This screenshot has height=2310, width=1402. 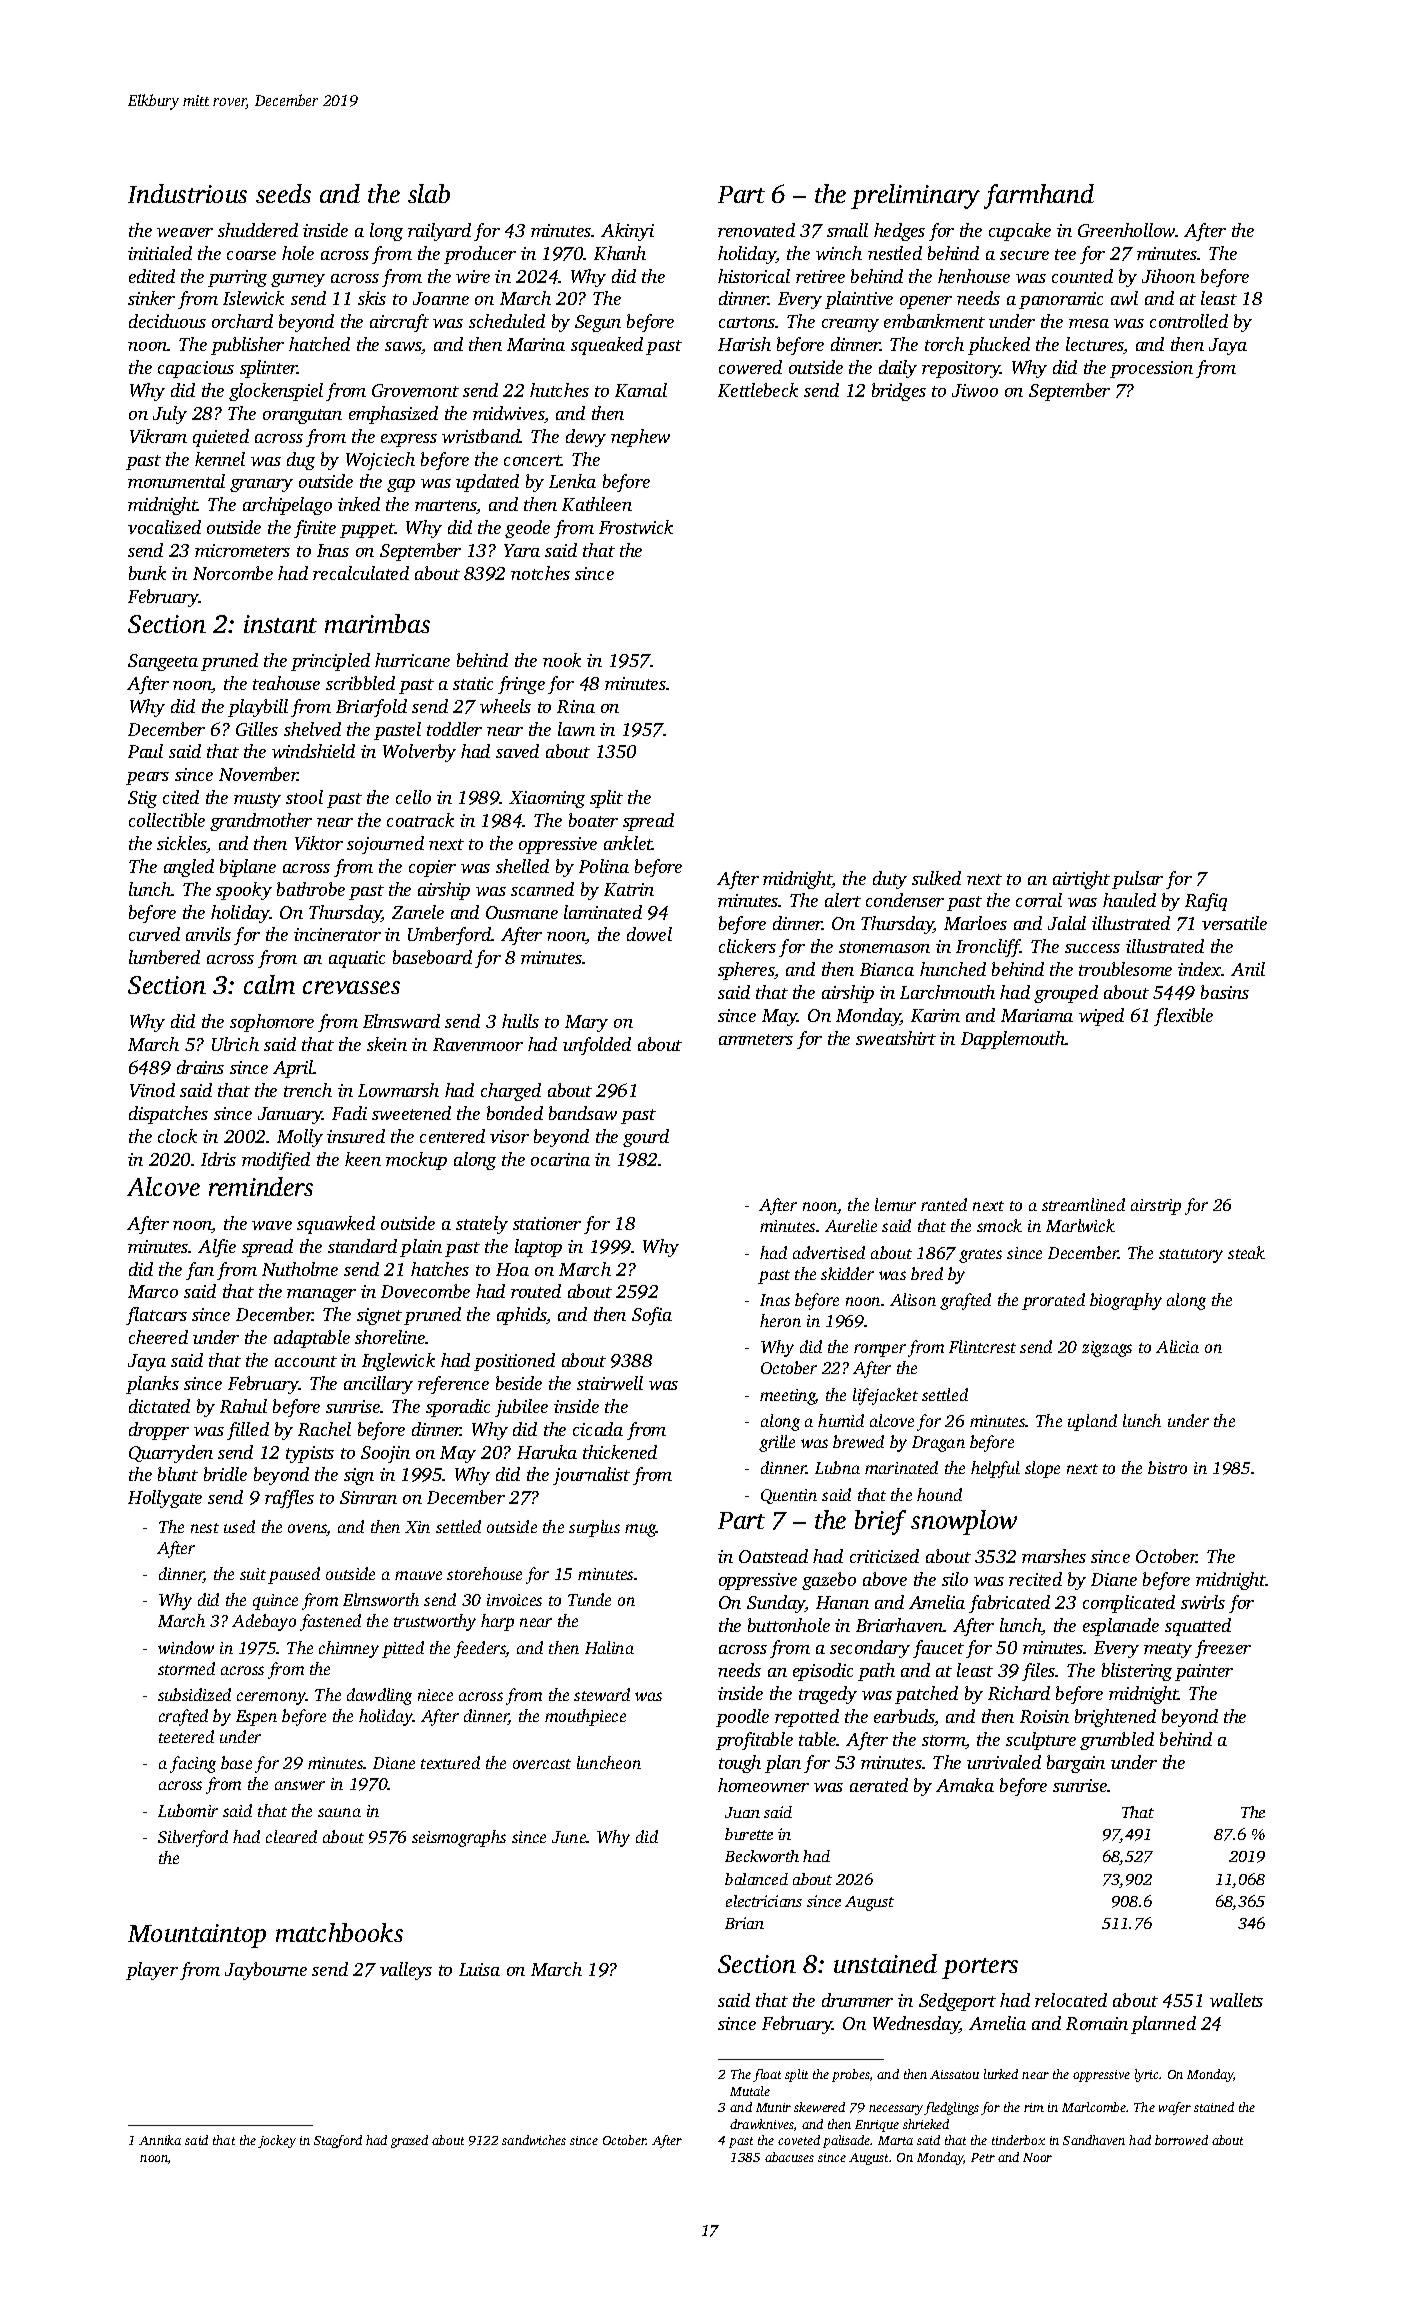 I want to click on Industrious, so click(x=187, y=193).
